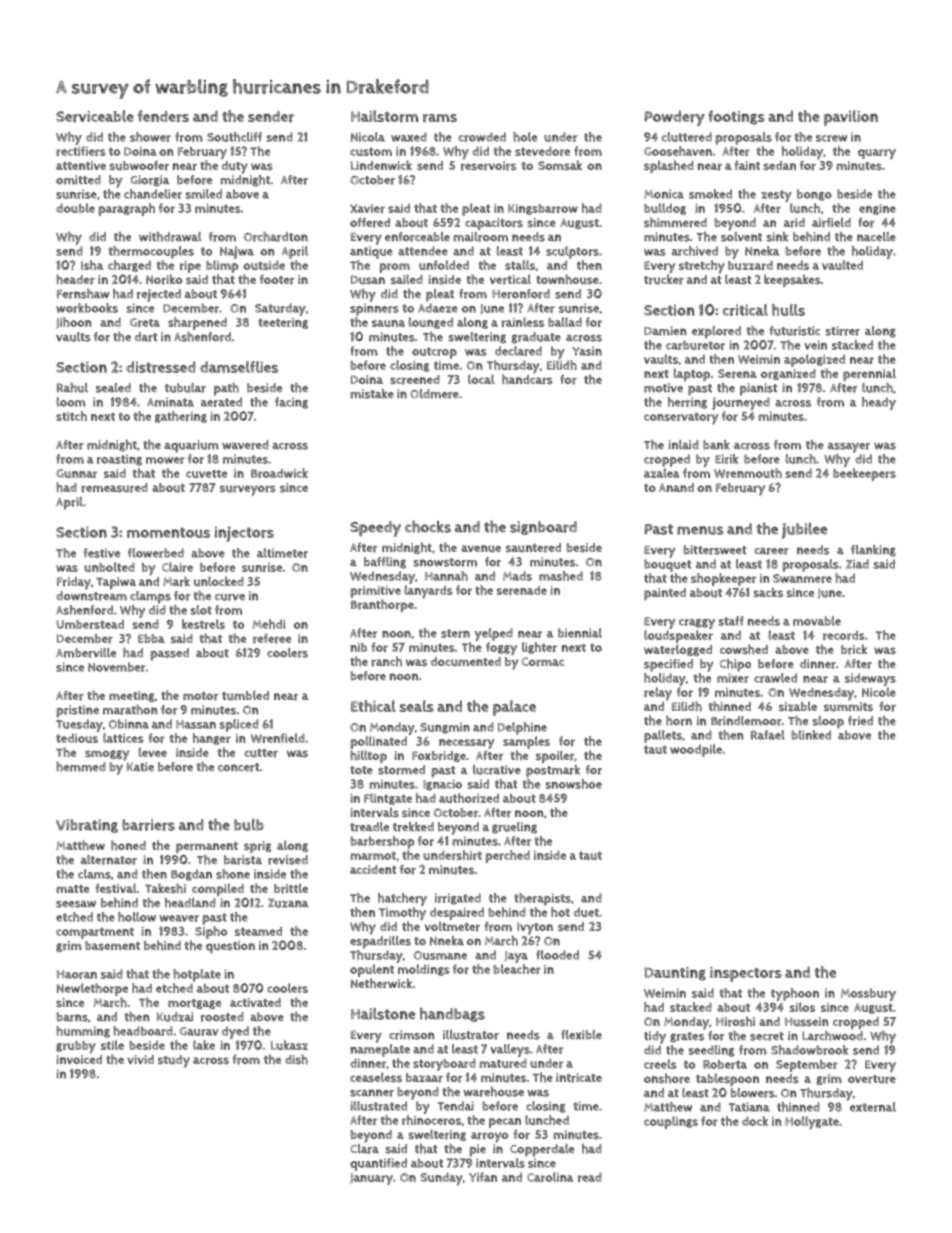 The width and height of the screenshot is (952, 1233). Describe the element at coordinates (79, 1059) in the screenshot. I see `invoiced` at that location.
